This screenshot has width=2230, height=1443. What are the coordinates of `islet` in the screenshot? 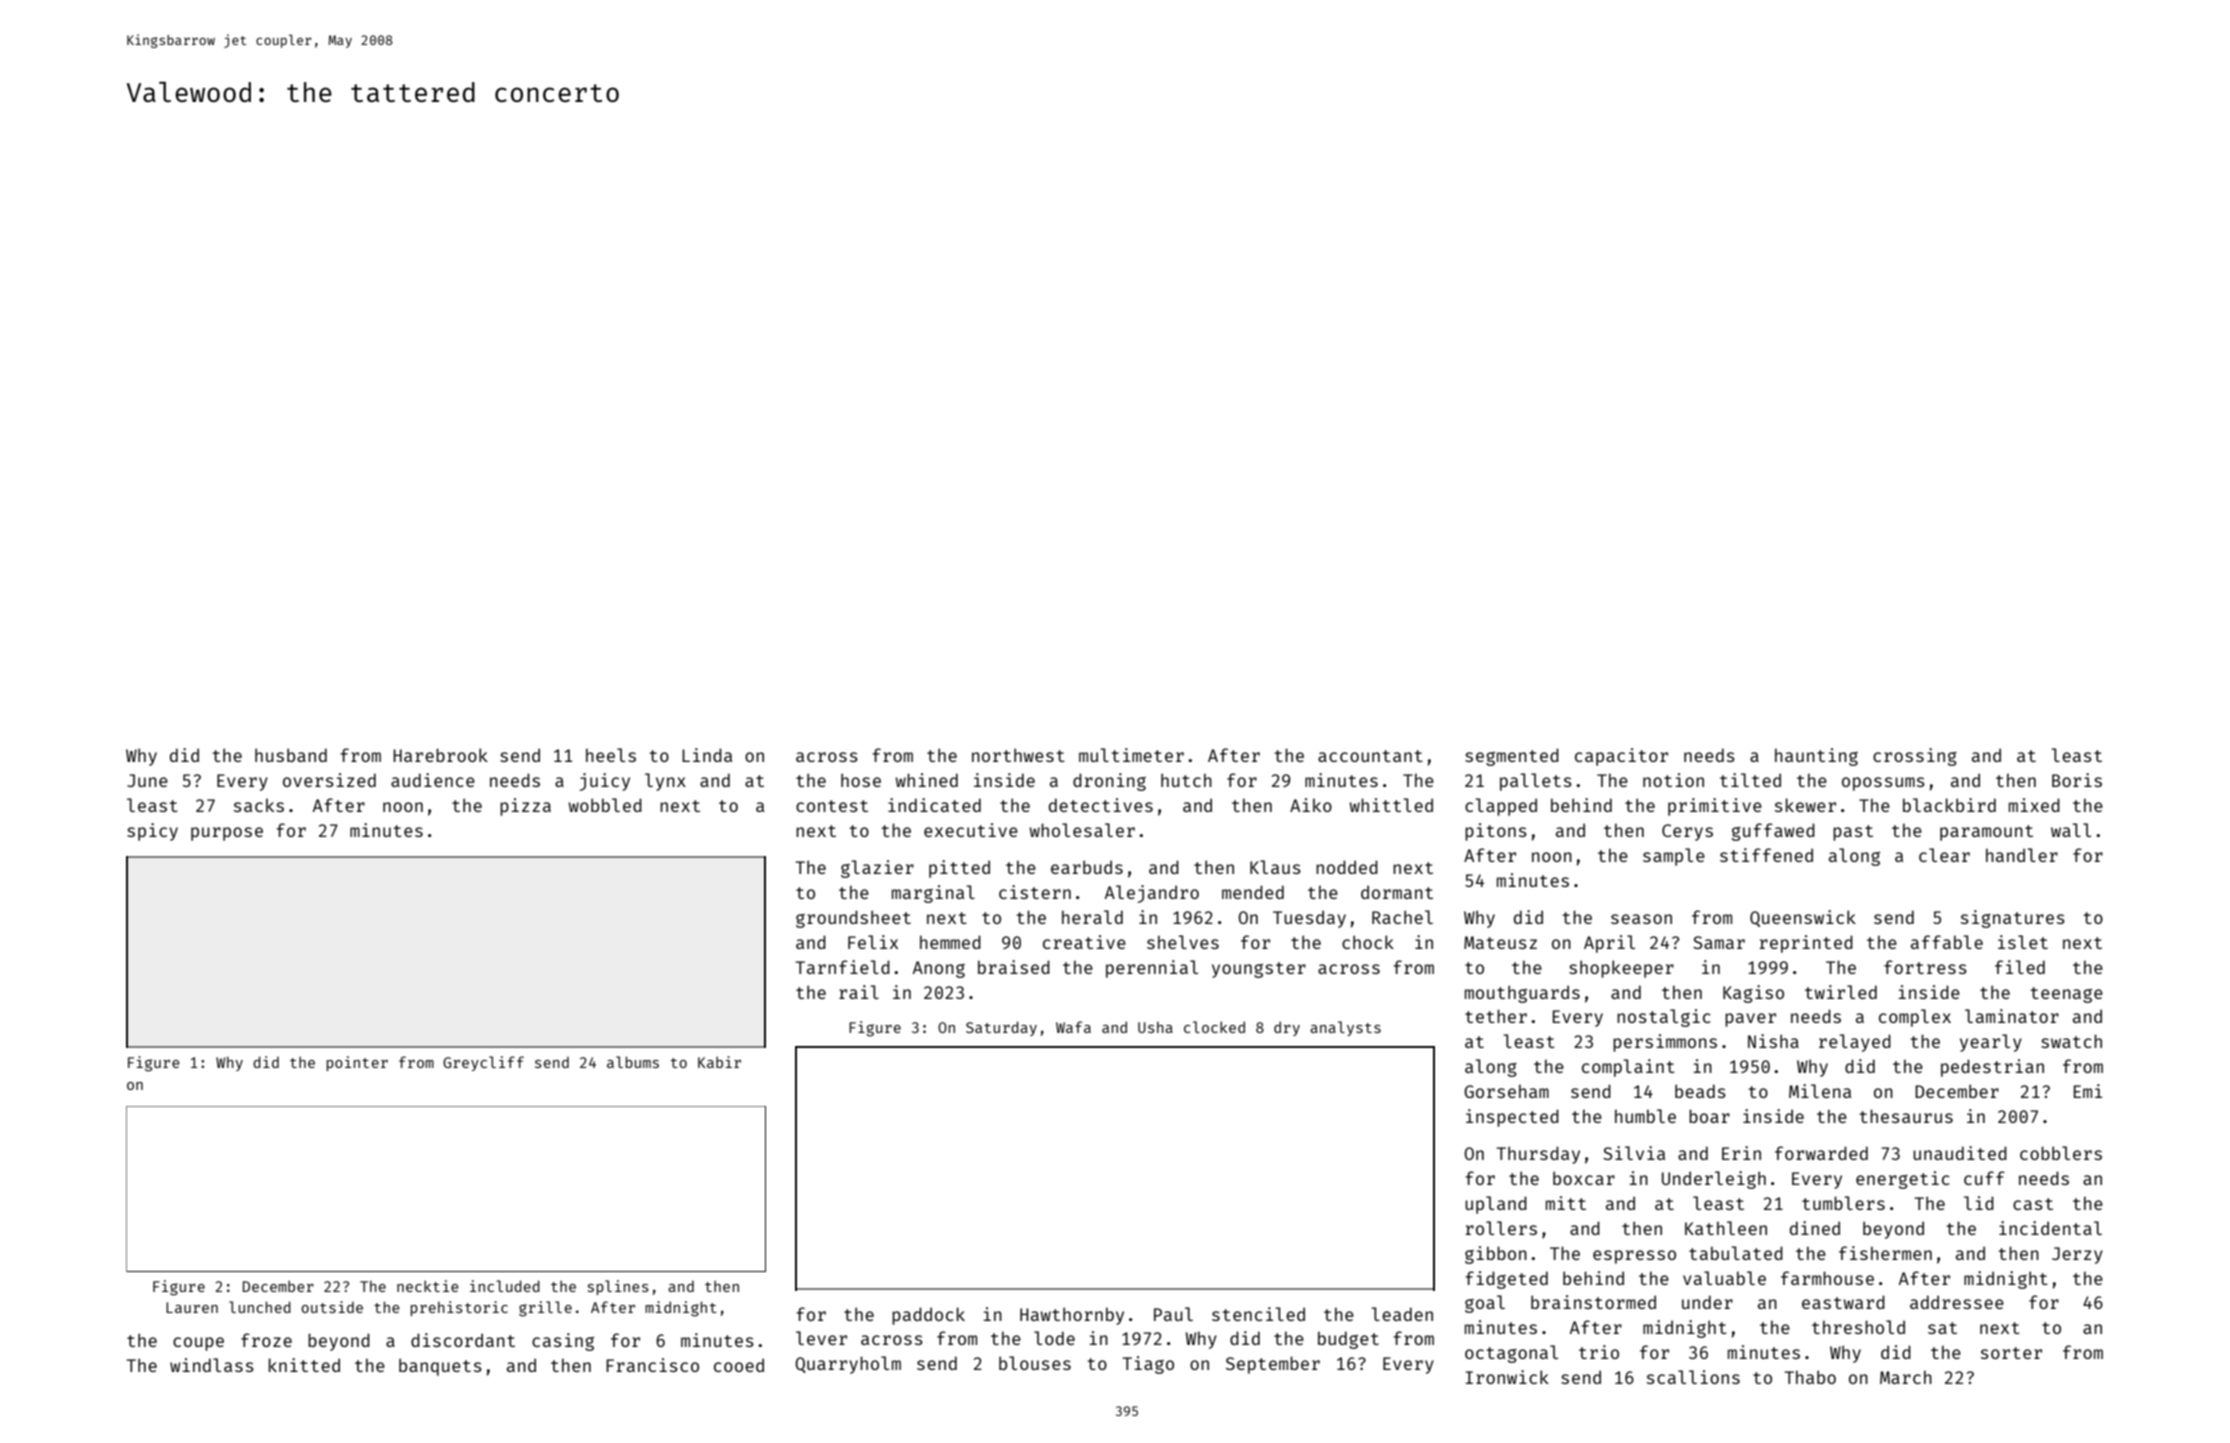 It's located at (2023, 942).
